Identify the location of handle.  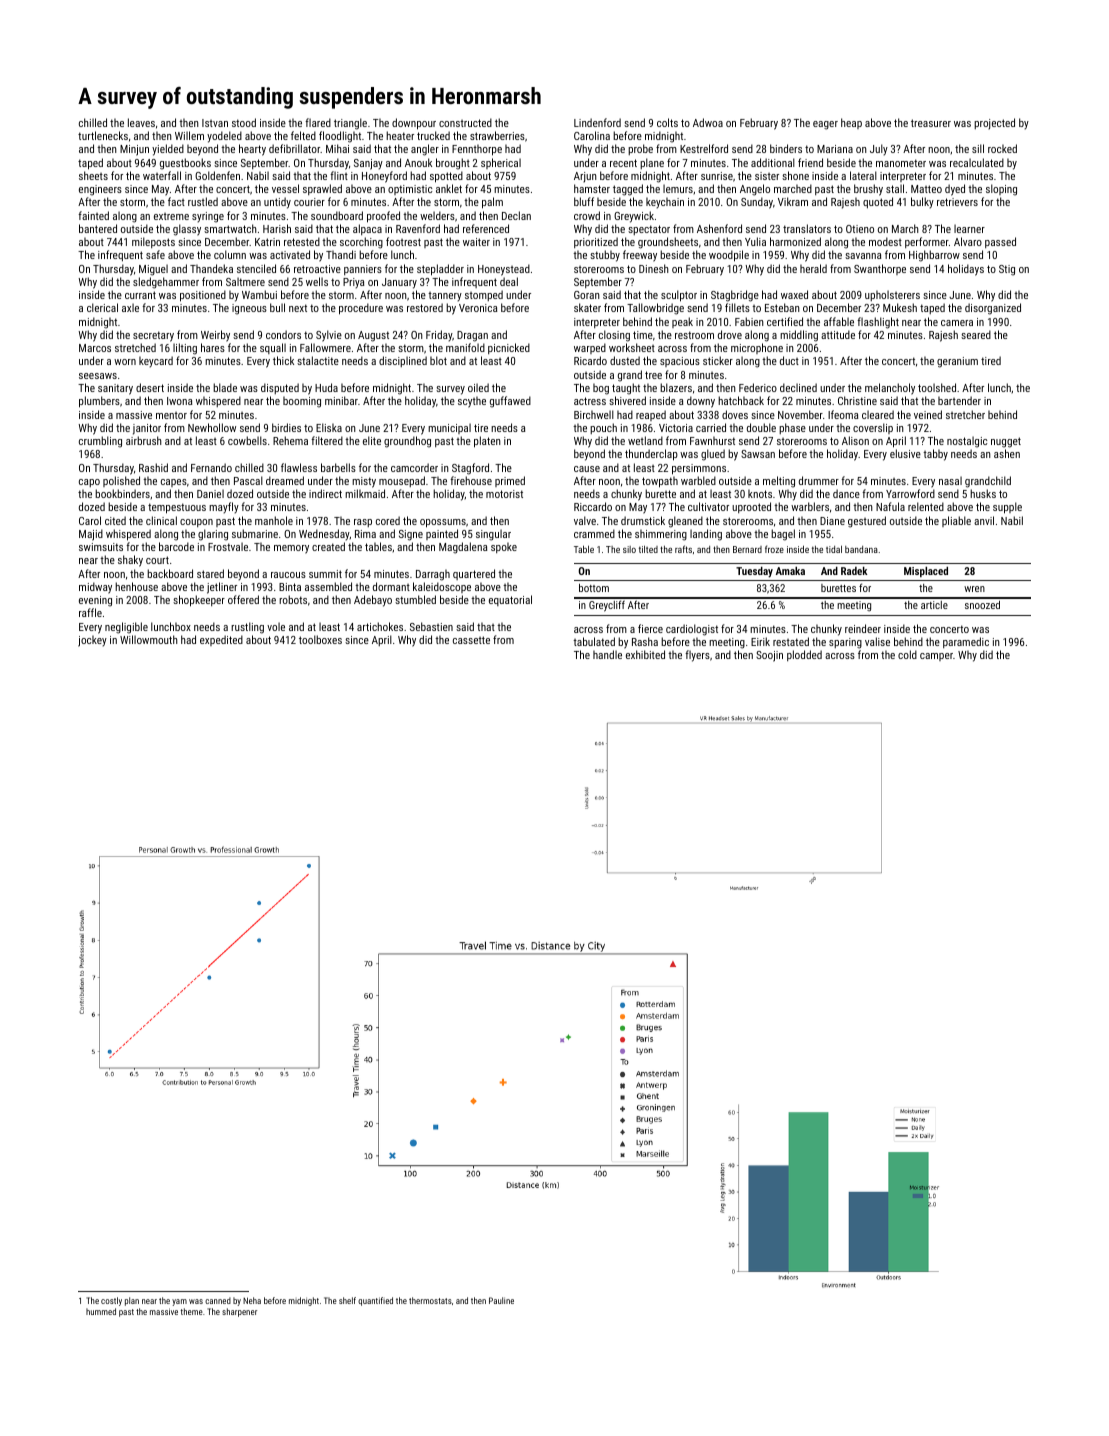
(607, 654).
